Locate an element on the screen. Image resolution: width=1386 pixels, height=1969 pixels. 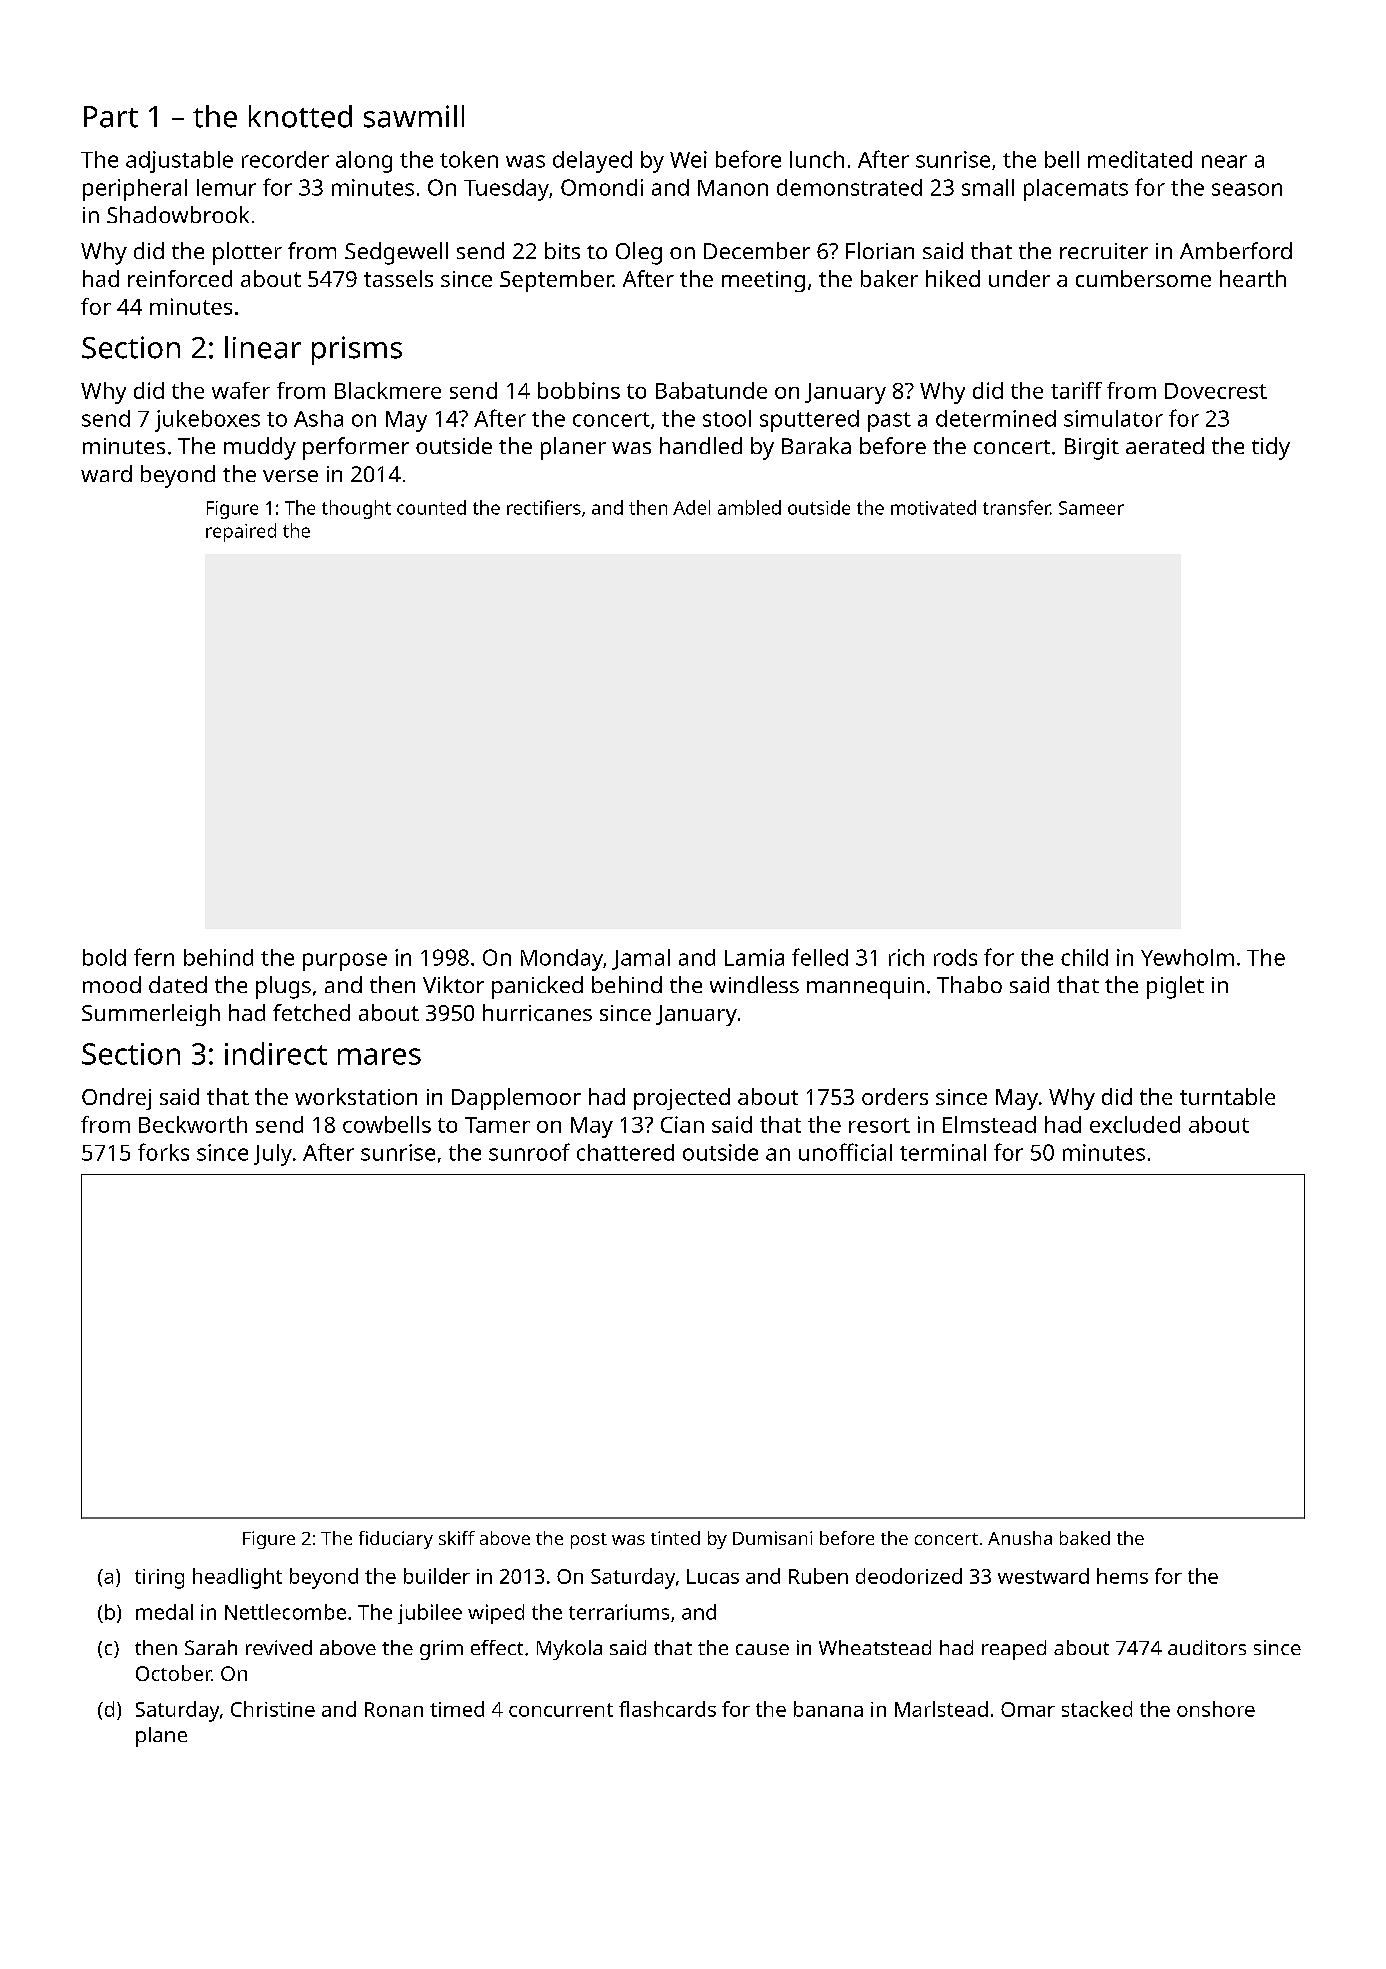
tidy is located at coordinates (1271, 448).
